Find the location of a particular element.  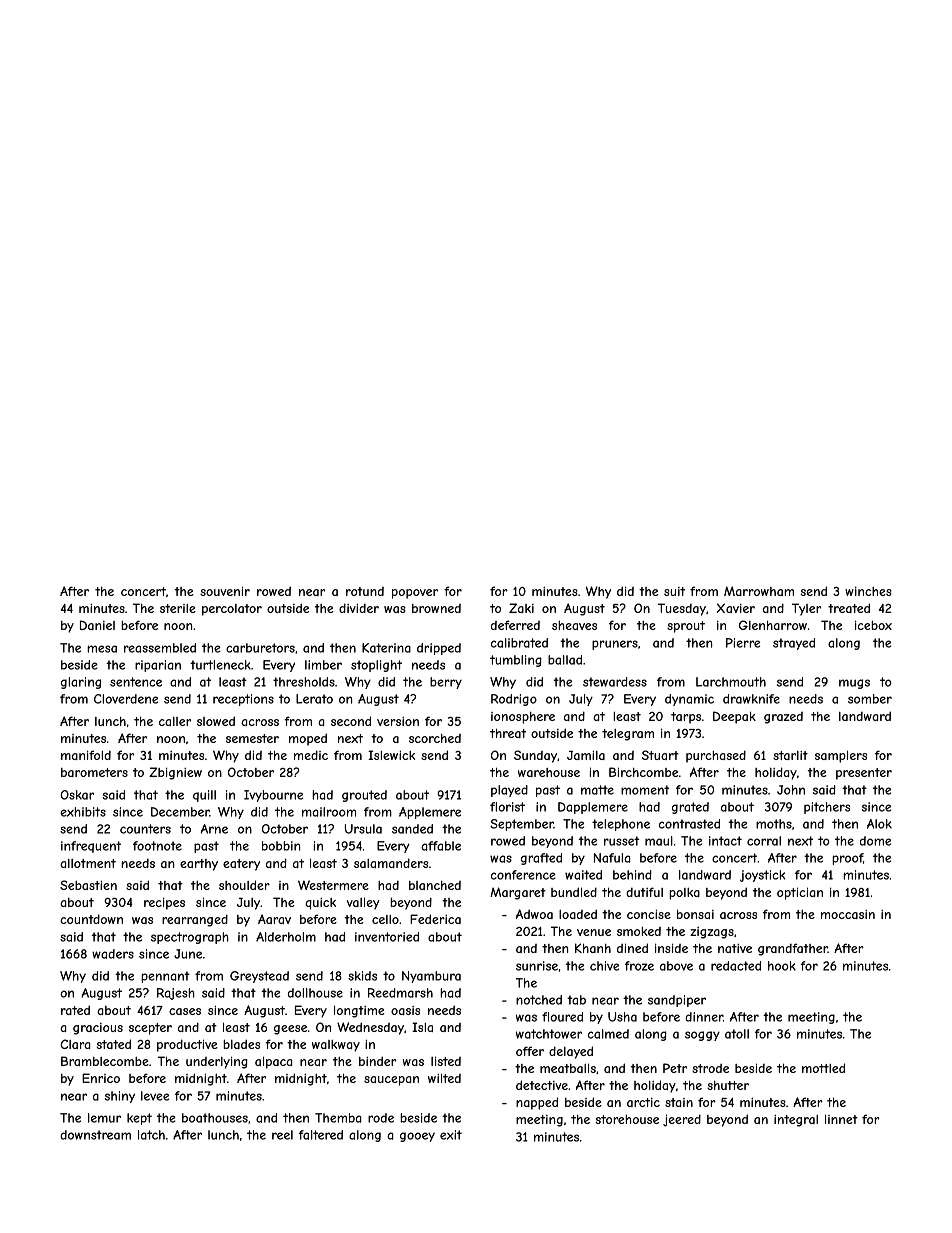

levee is located at coordinates (155, 1096).
